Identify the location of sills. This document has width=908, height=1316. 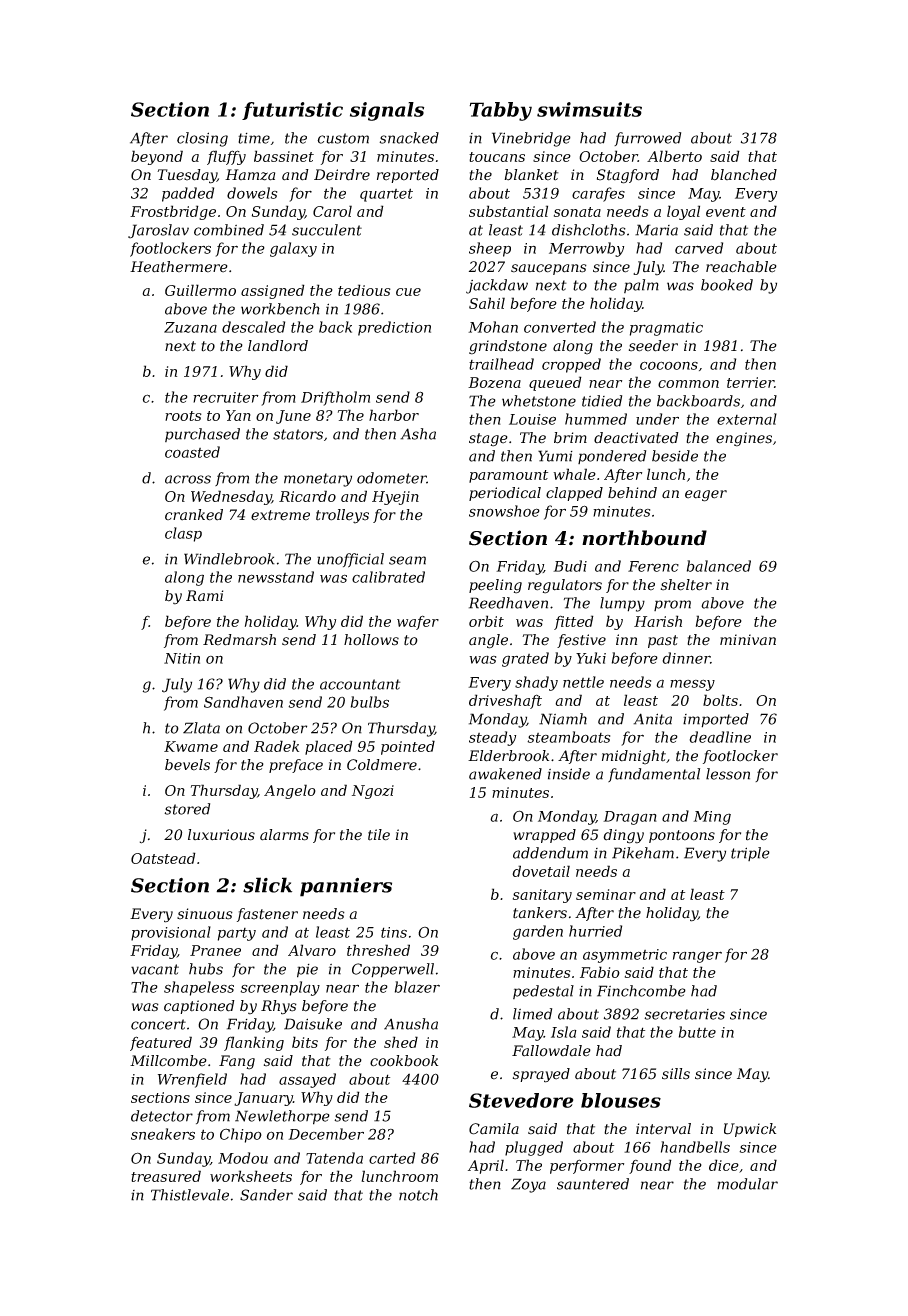
(676, 1074).
